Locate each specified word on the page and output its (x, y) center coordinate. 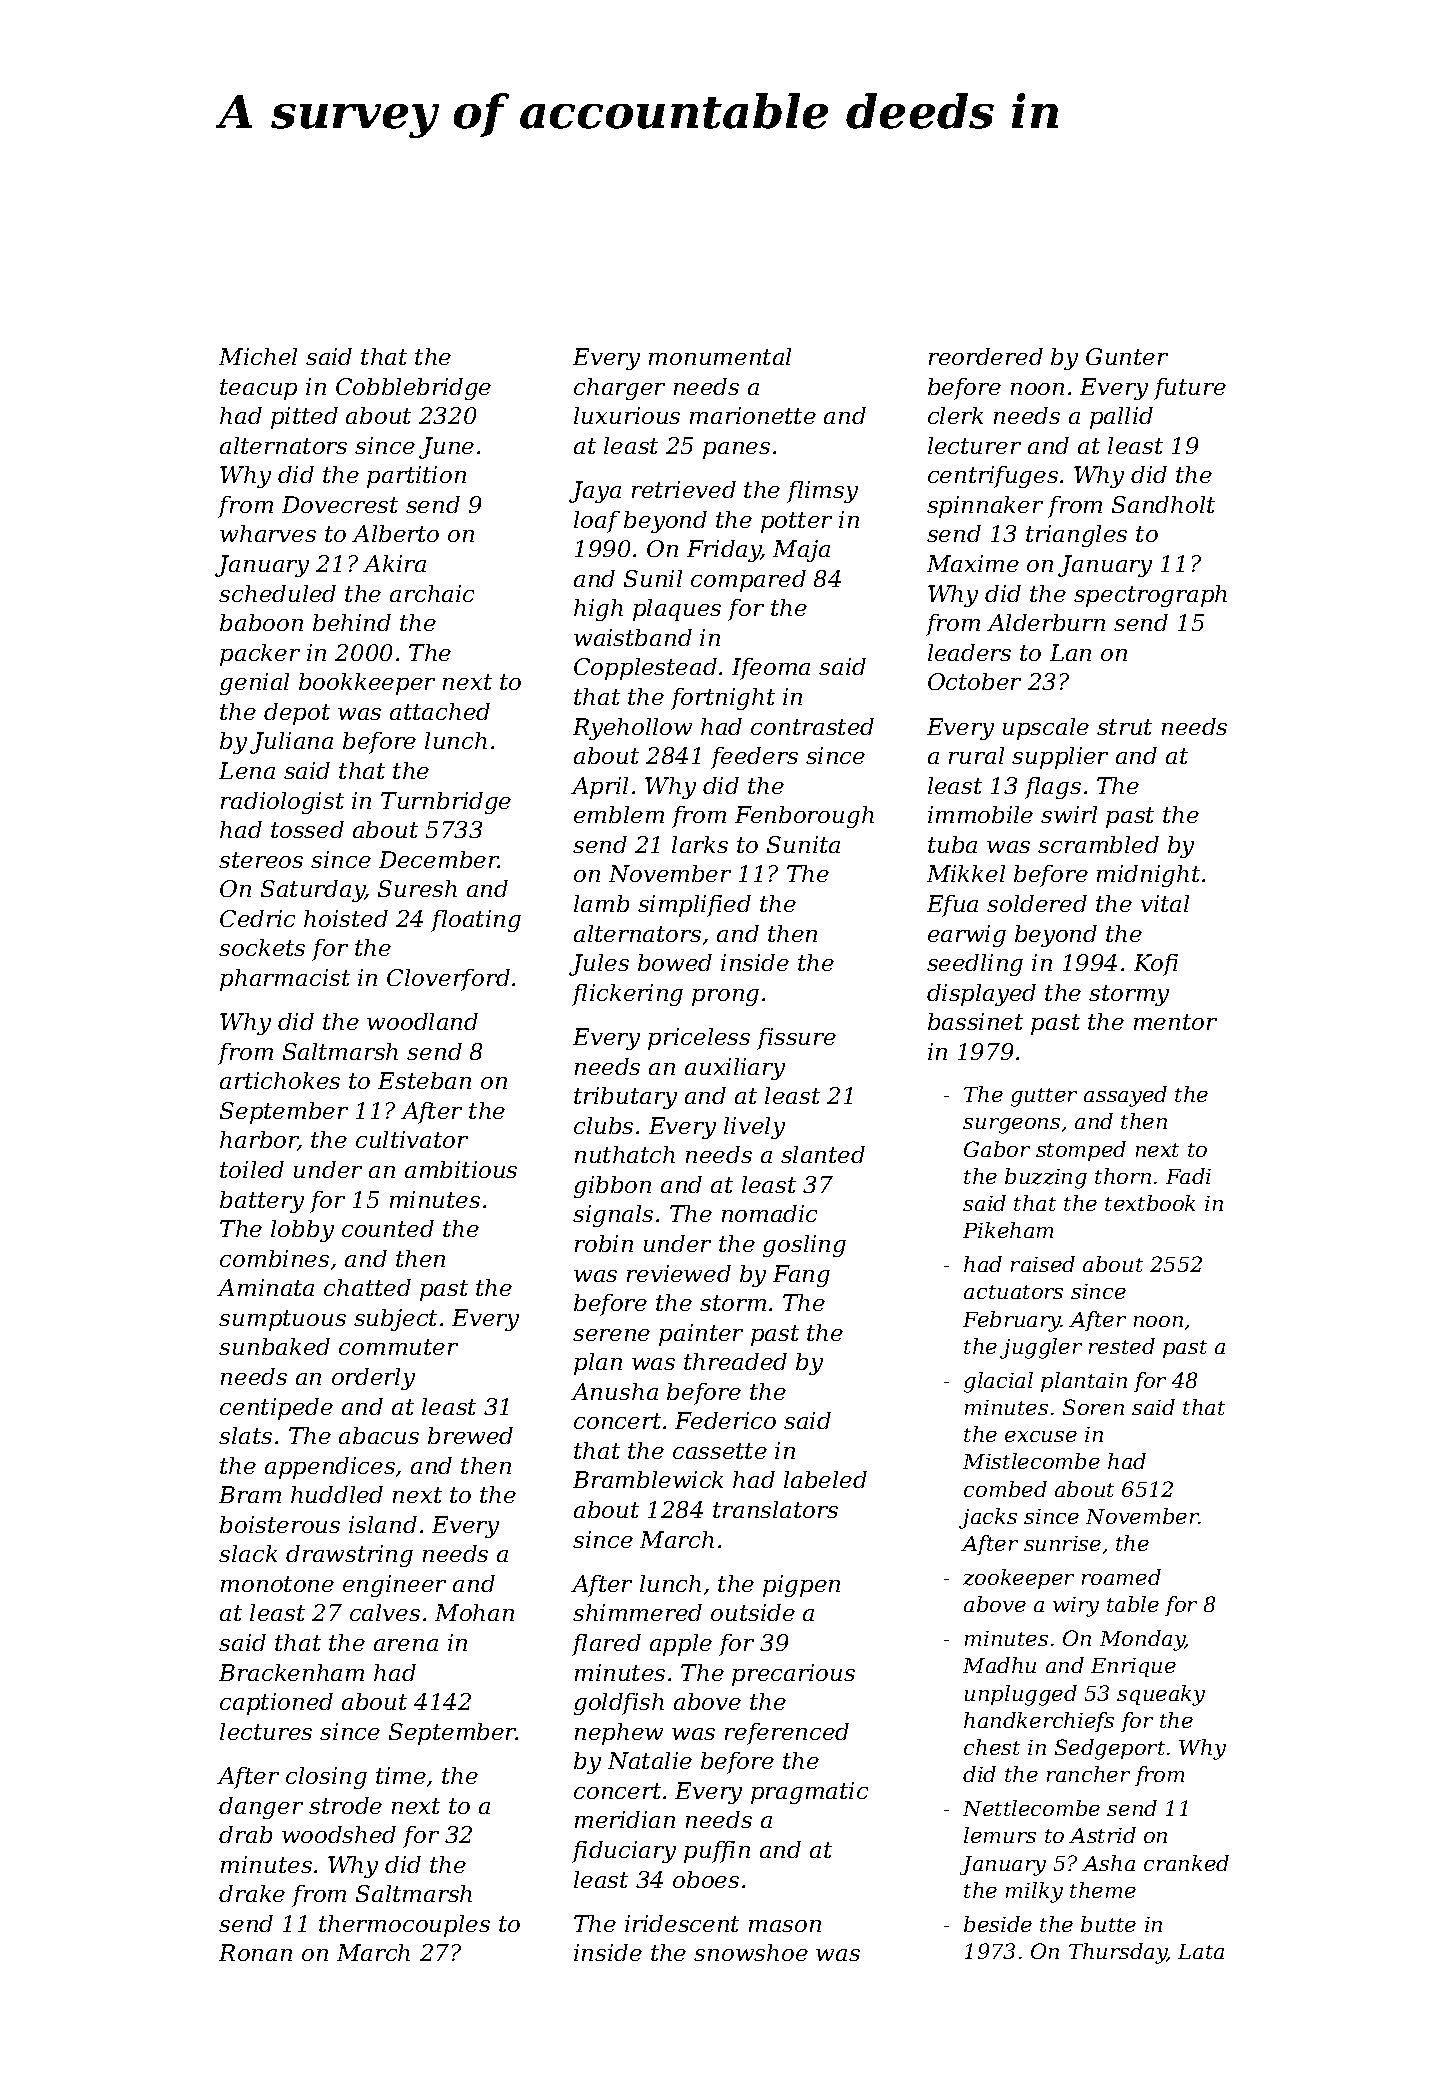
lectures (266, 1731)
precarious (793, 1675)
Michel (258, 356)
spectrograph (1150, 596)
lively (754, 1128)
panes (736, 450)
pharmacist (285, 980)
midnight (1148, 876)
